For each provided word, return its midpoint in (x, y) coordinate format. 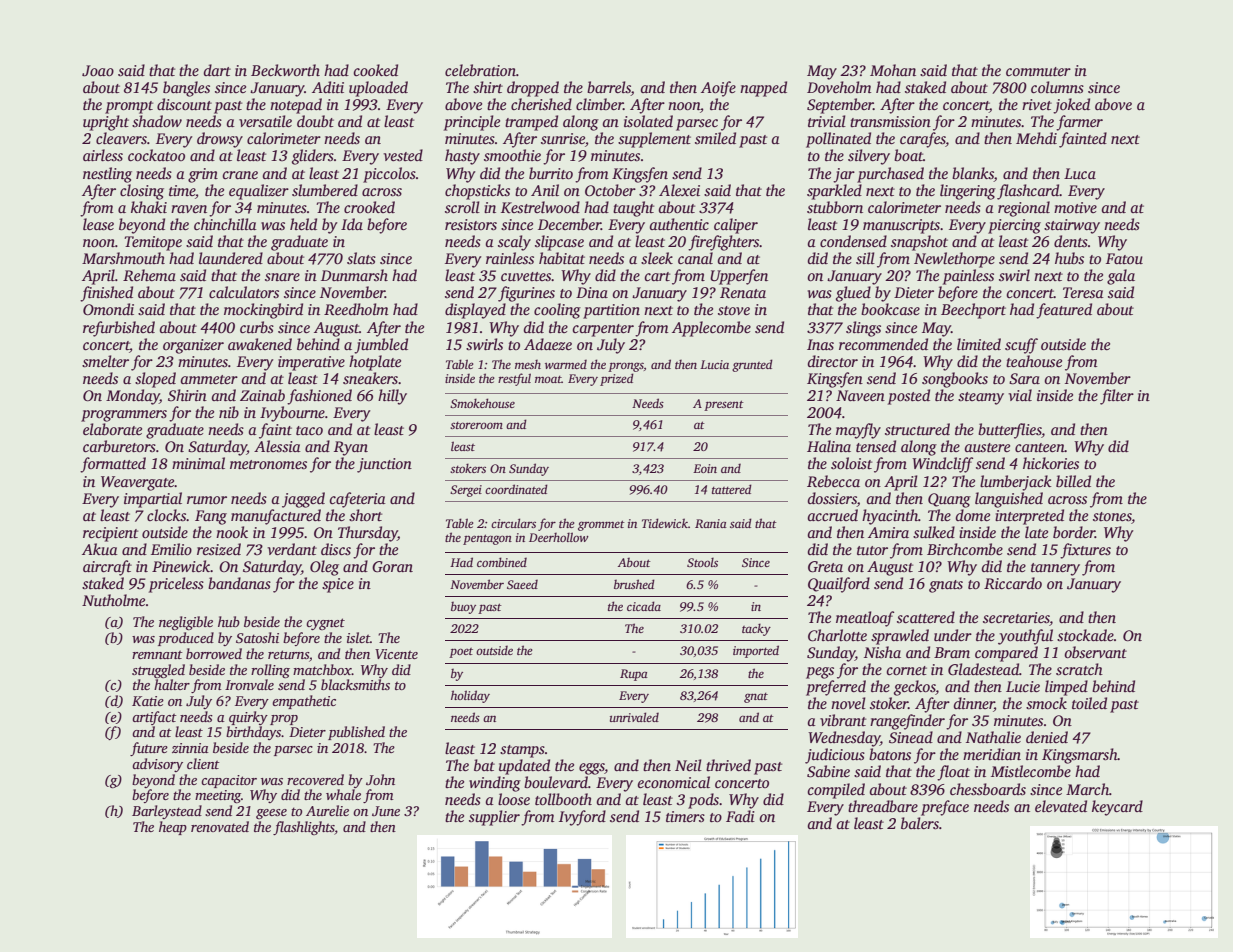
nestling (107, 175)
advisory (157, 765)
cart (657, 276)
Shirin (187, 395)
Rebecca (833, 481)
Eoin (705, 468)
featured (1064, 311)
